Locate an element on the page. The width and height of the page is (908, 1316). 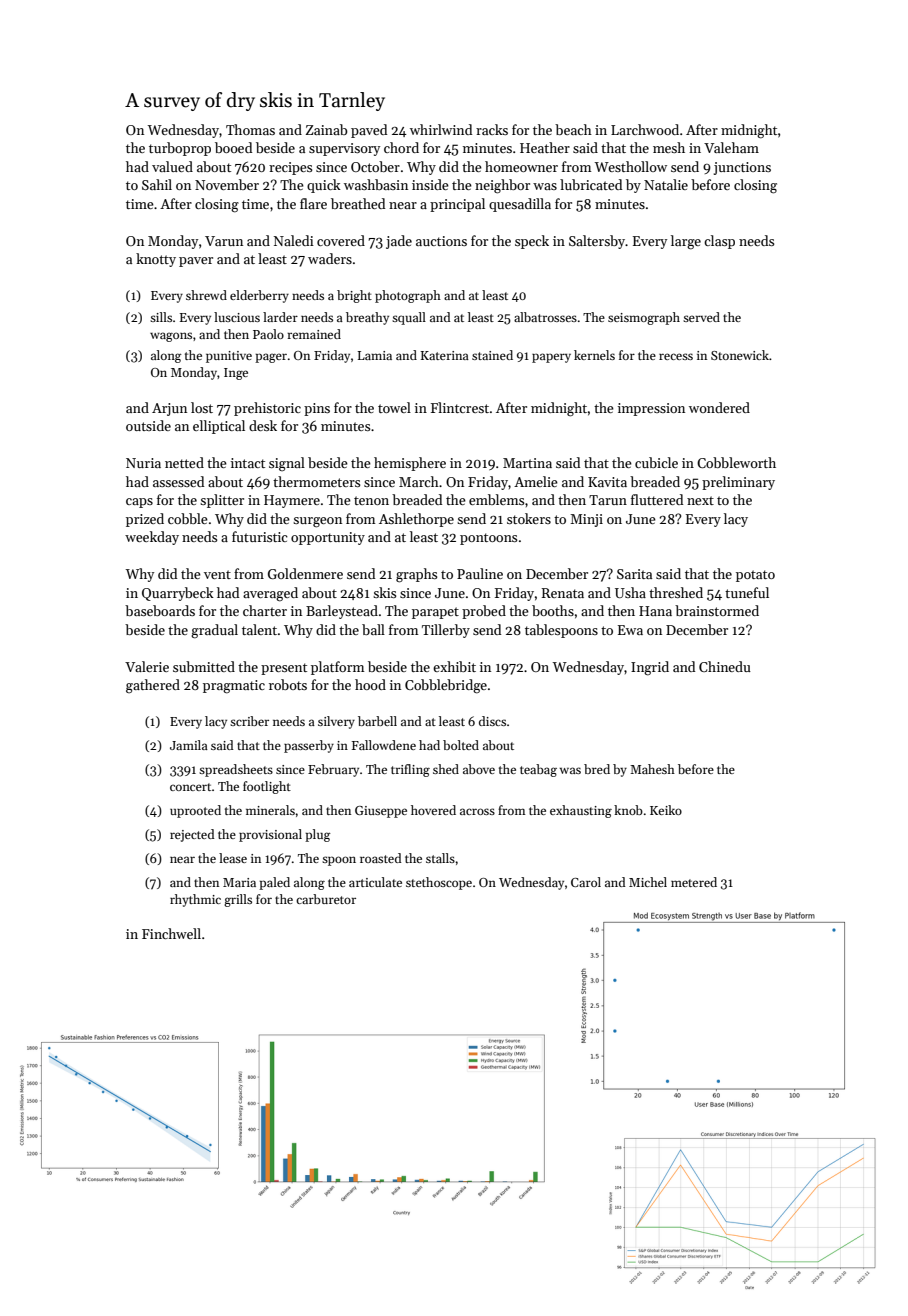
elderberry is located at coordinates (259, 296).
